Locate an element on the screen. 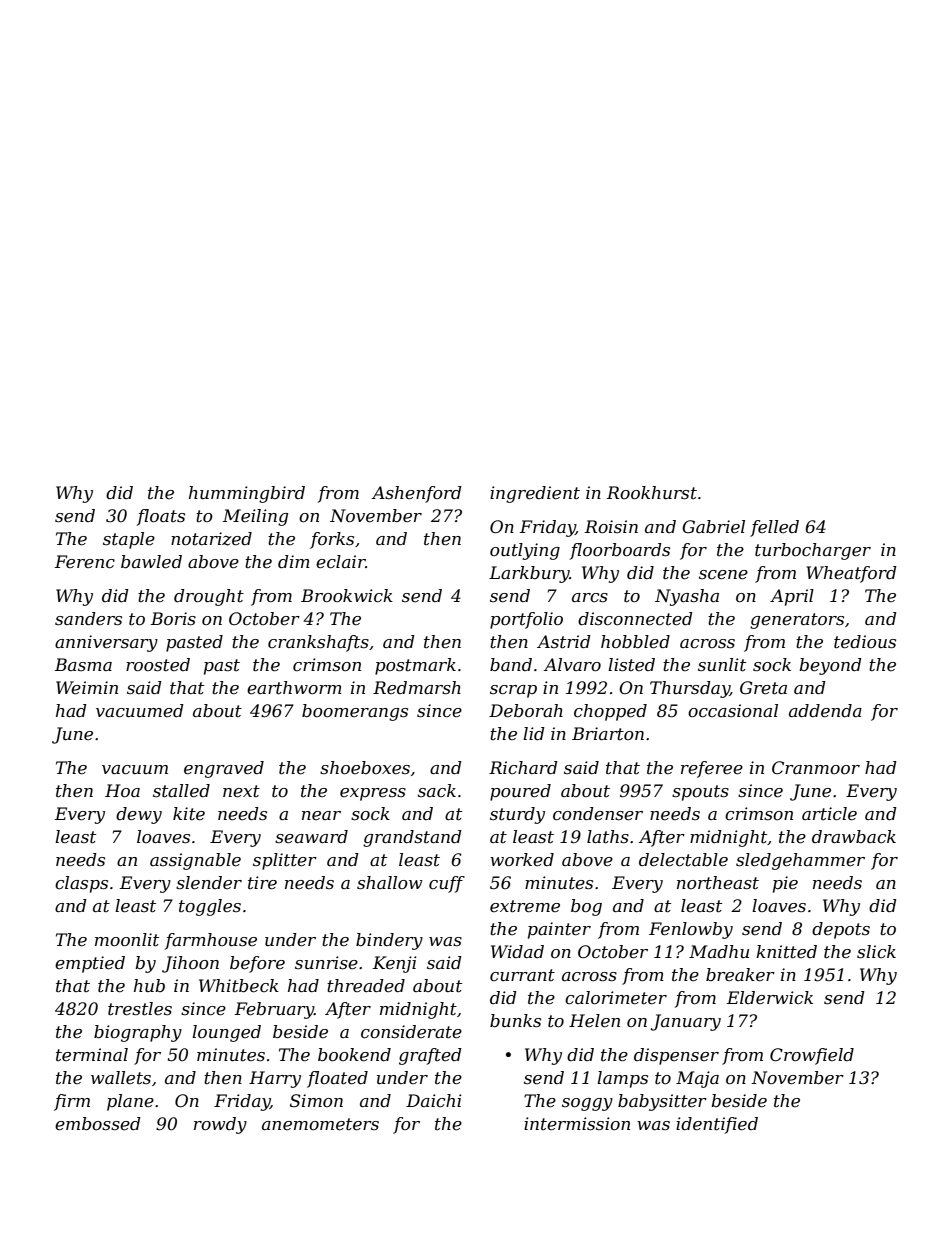 This screenshot has width=952, height=1233. depots is located at coordinates (841, 930).
